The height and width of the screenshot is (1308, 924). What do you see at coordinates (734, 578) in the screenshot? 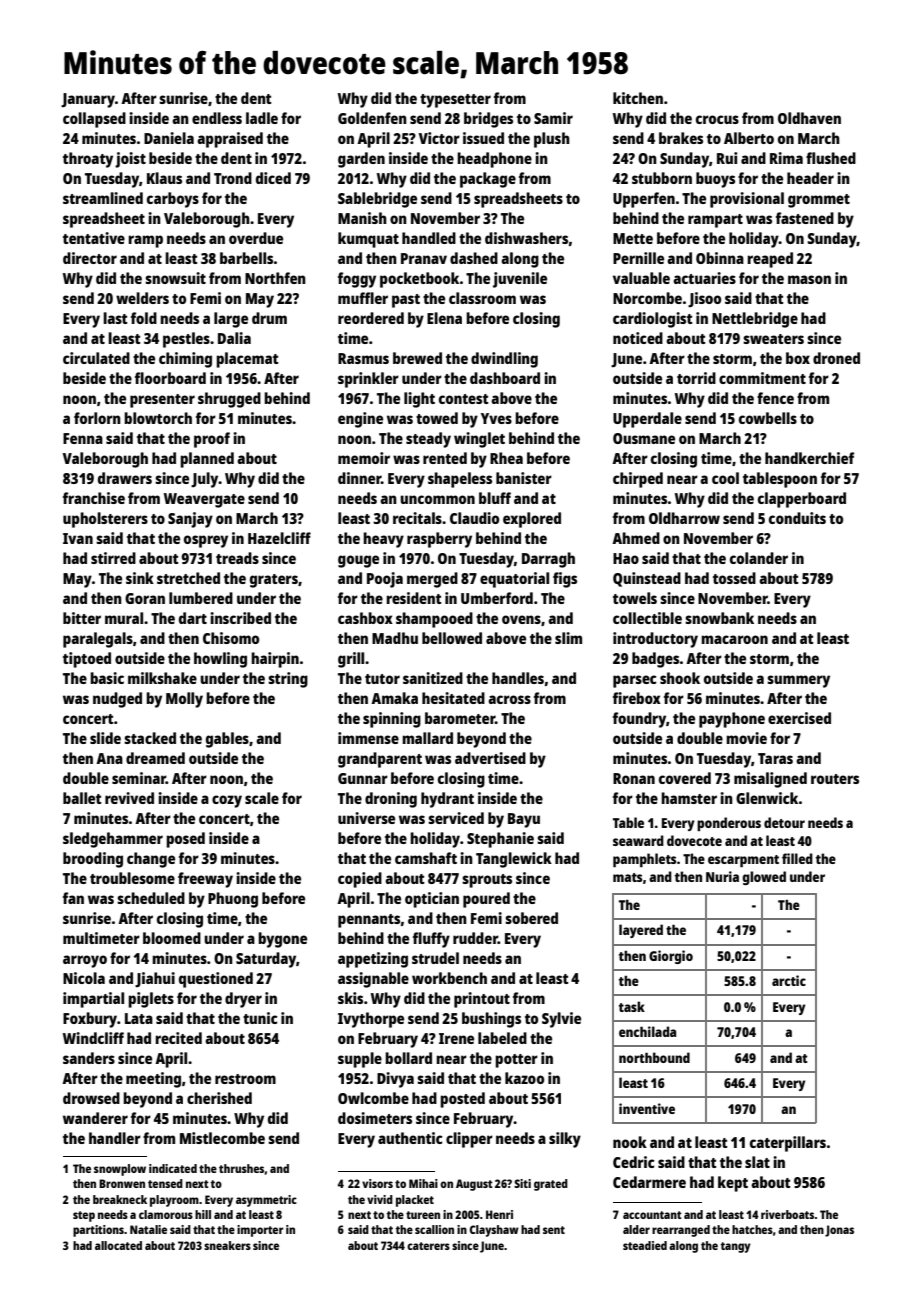
I see `tossed` at bounding box center [734, 578].
